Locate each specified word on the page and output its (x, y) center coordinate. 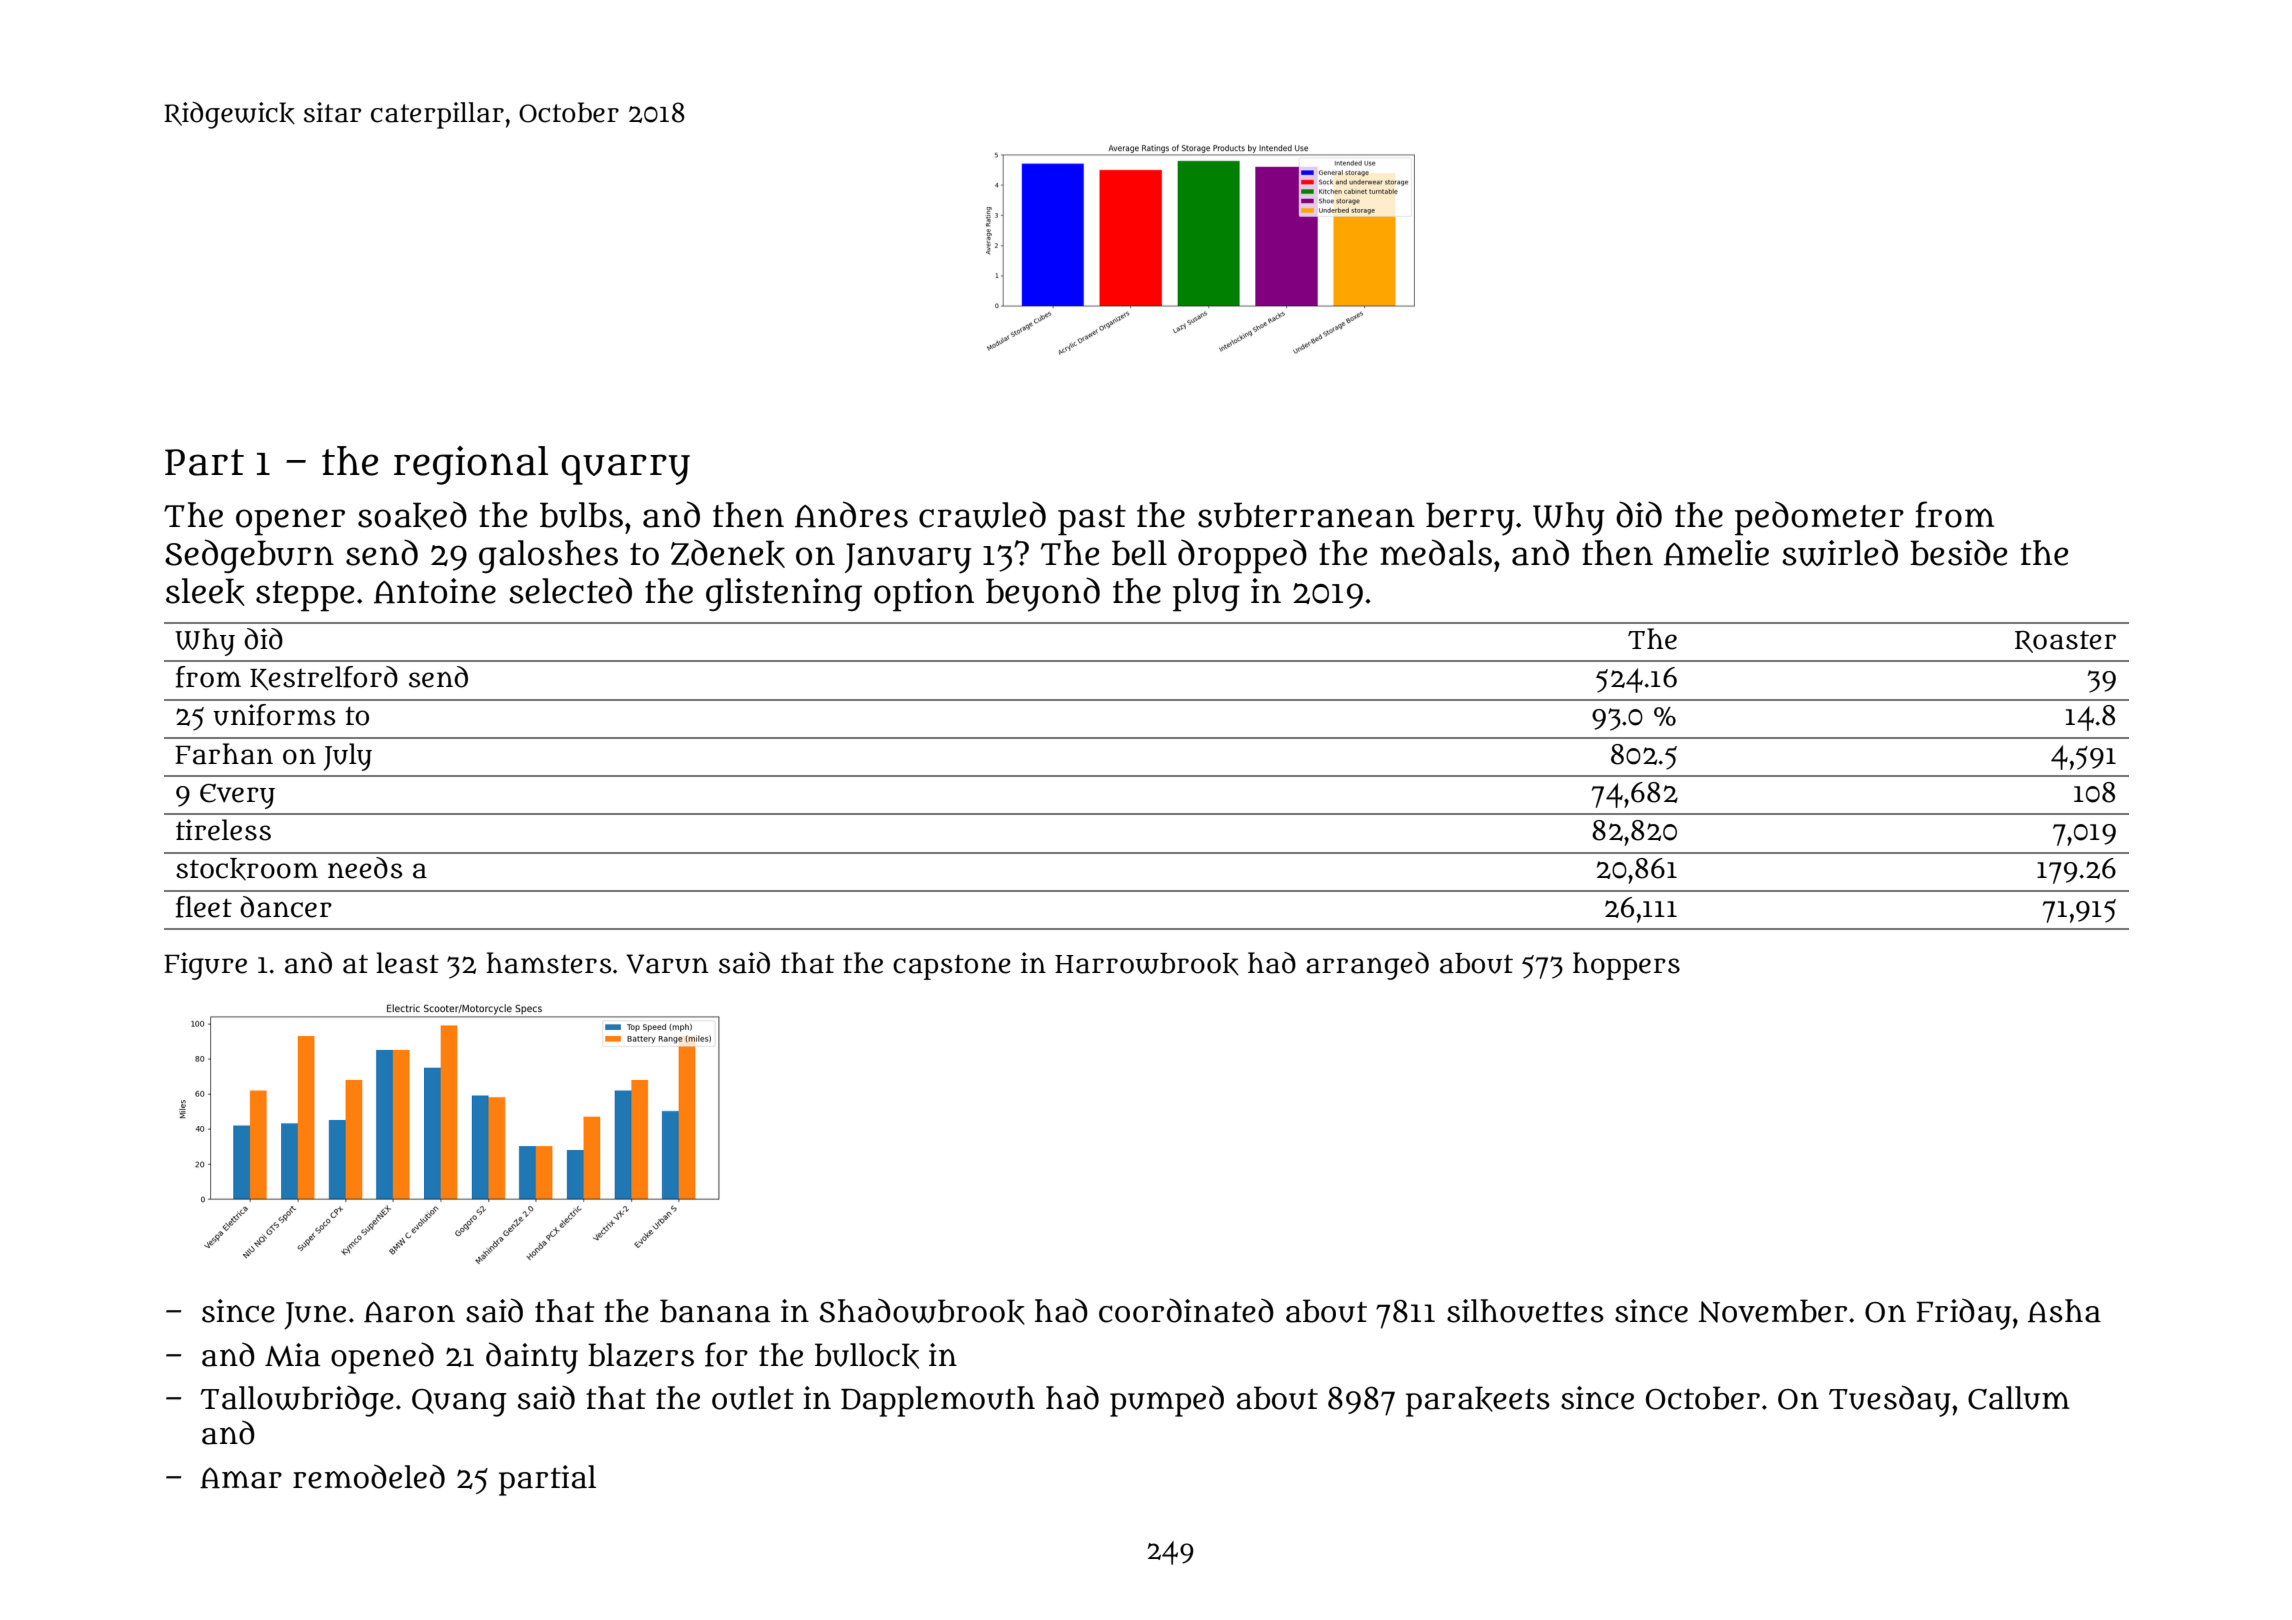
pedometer (1819, 519)
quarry (625, 469)
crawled (982, 514)
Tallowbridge (297, 1401)
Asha (2064, 1311)
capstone (952, 967)
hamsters (548, 963)
